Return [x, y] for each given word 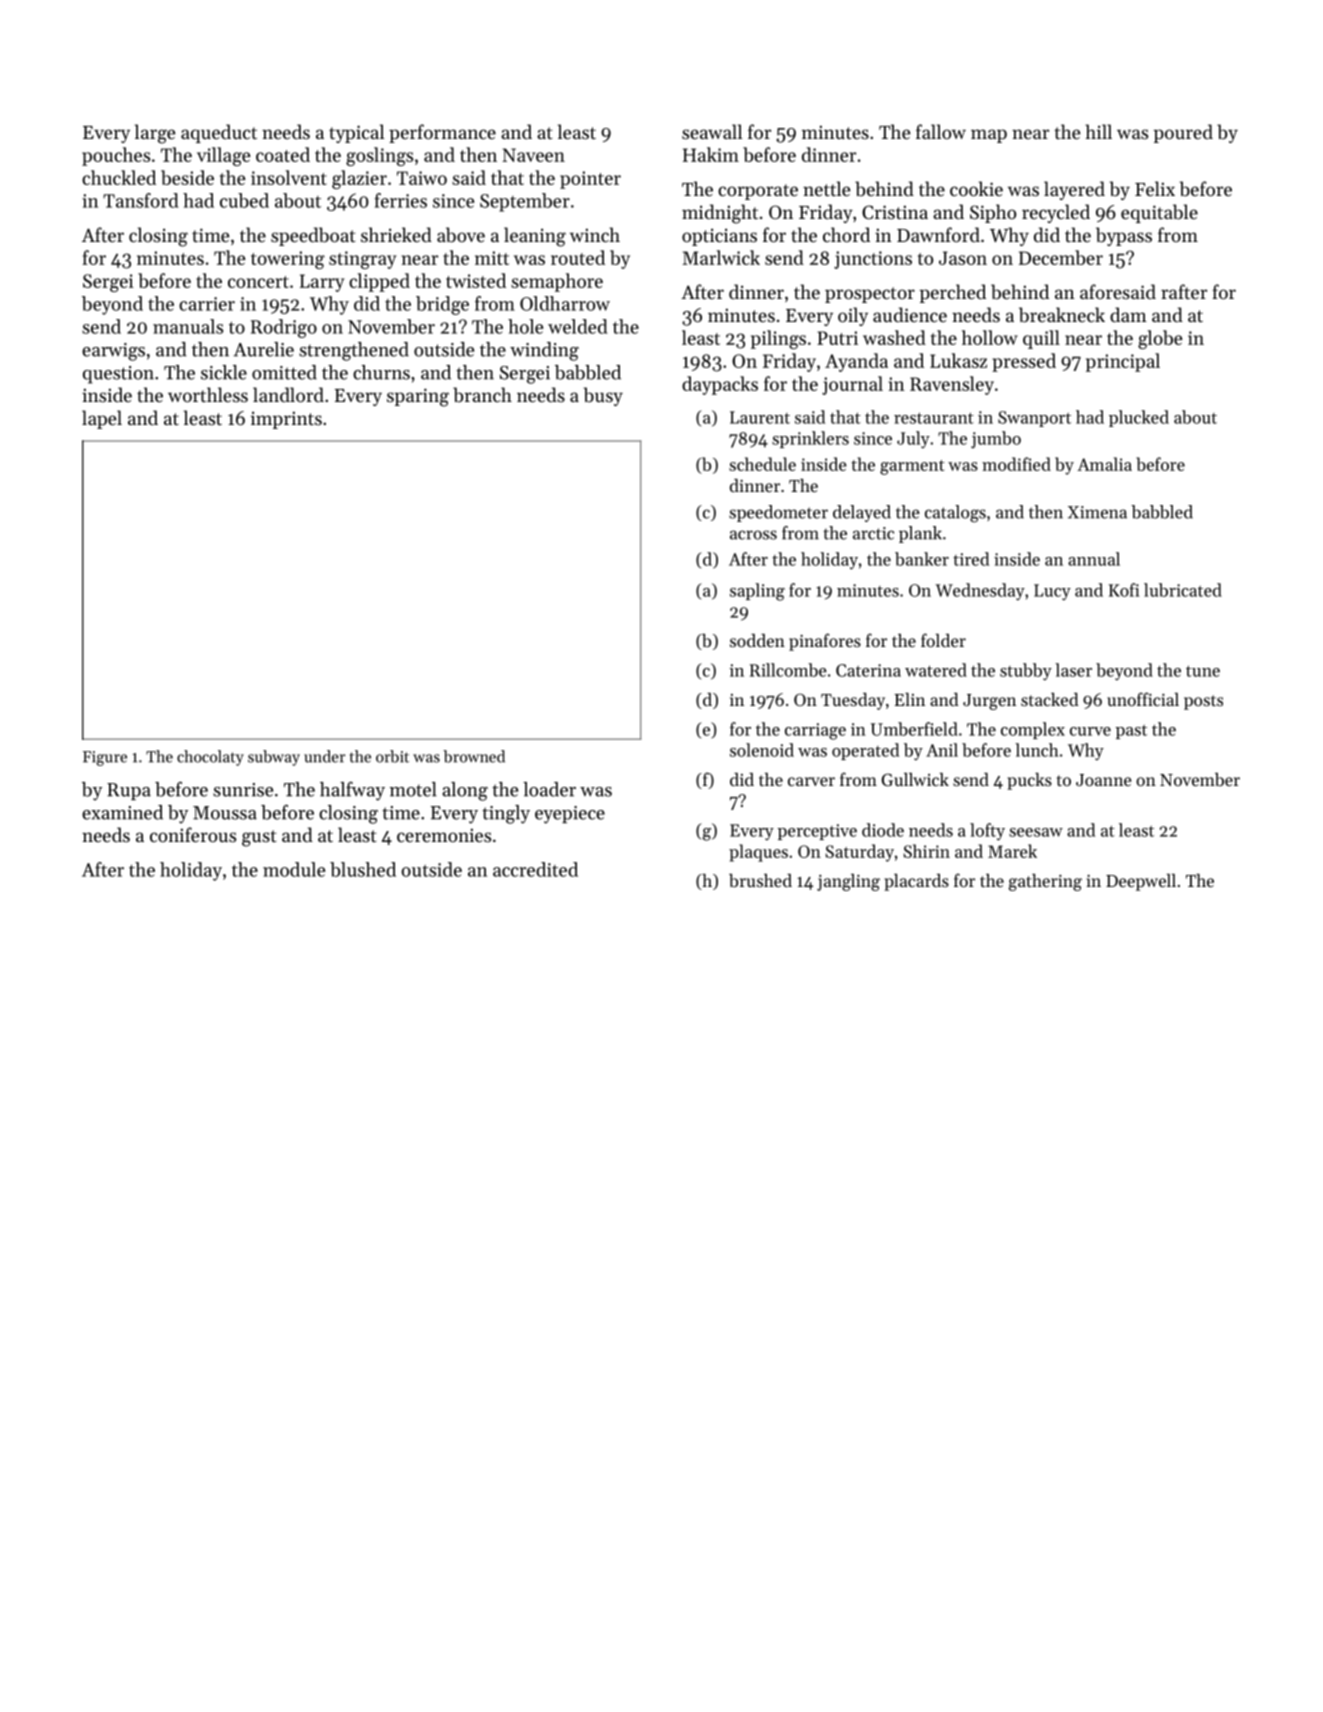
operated [865, 751]
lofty [987, 832]
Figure [105, 758]
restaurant [934, 418]
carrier [207, 304]
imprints [286, 420]
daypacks [720, 385]
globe [1160, 339]
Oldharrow [565, 303]
